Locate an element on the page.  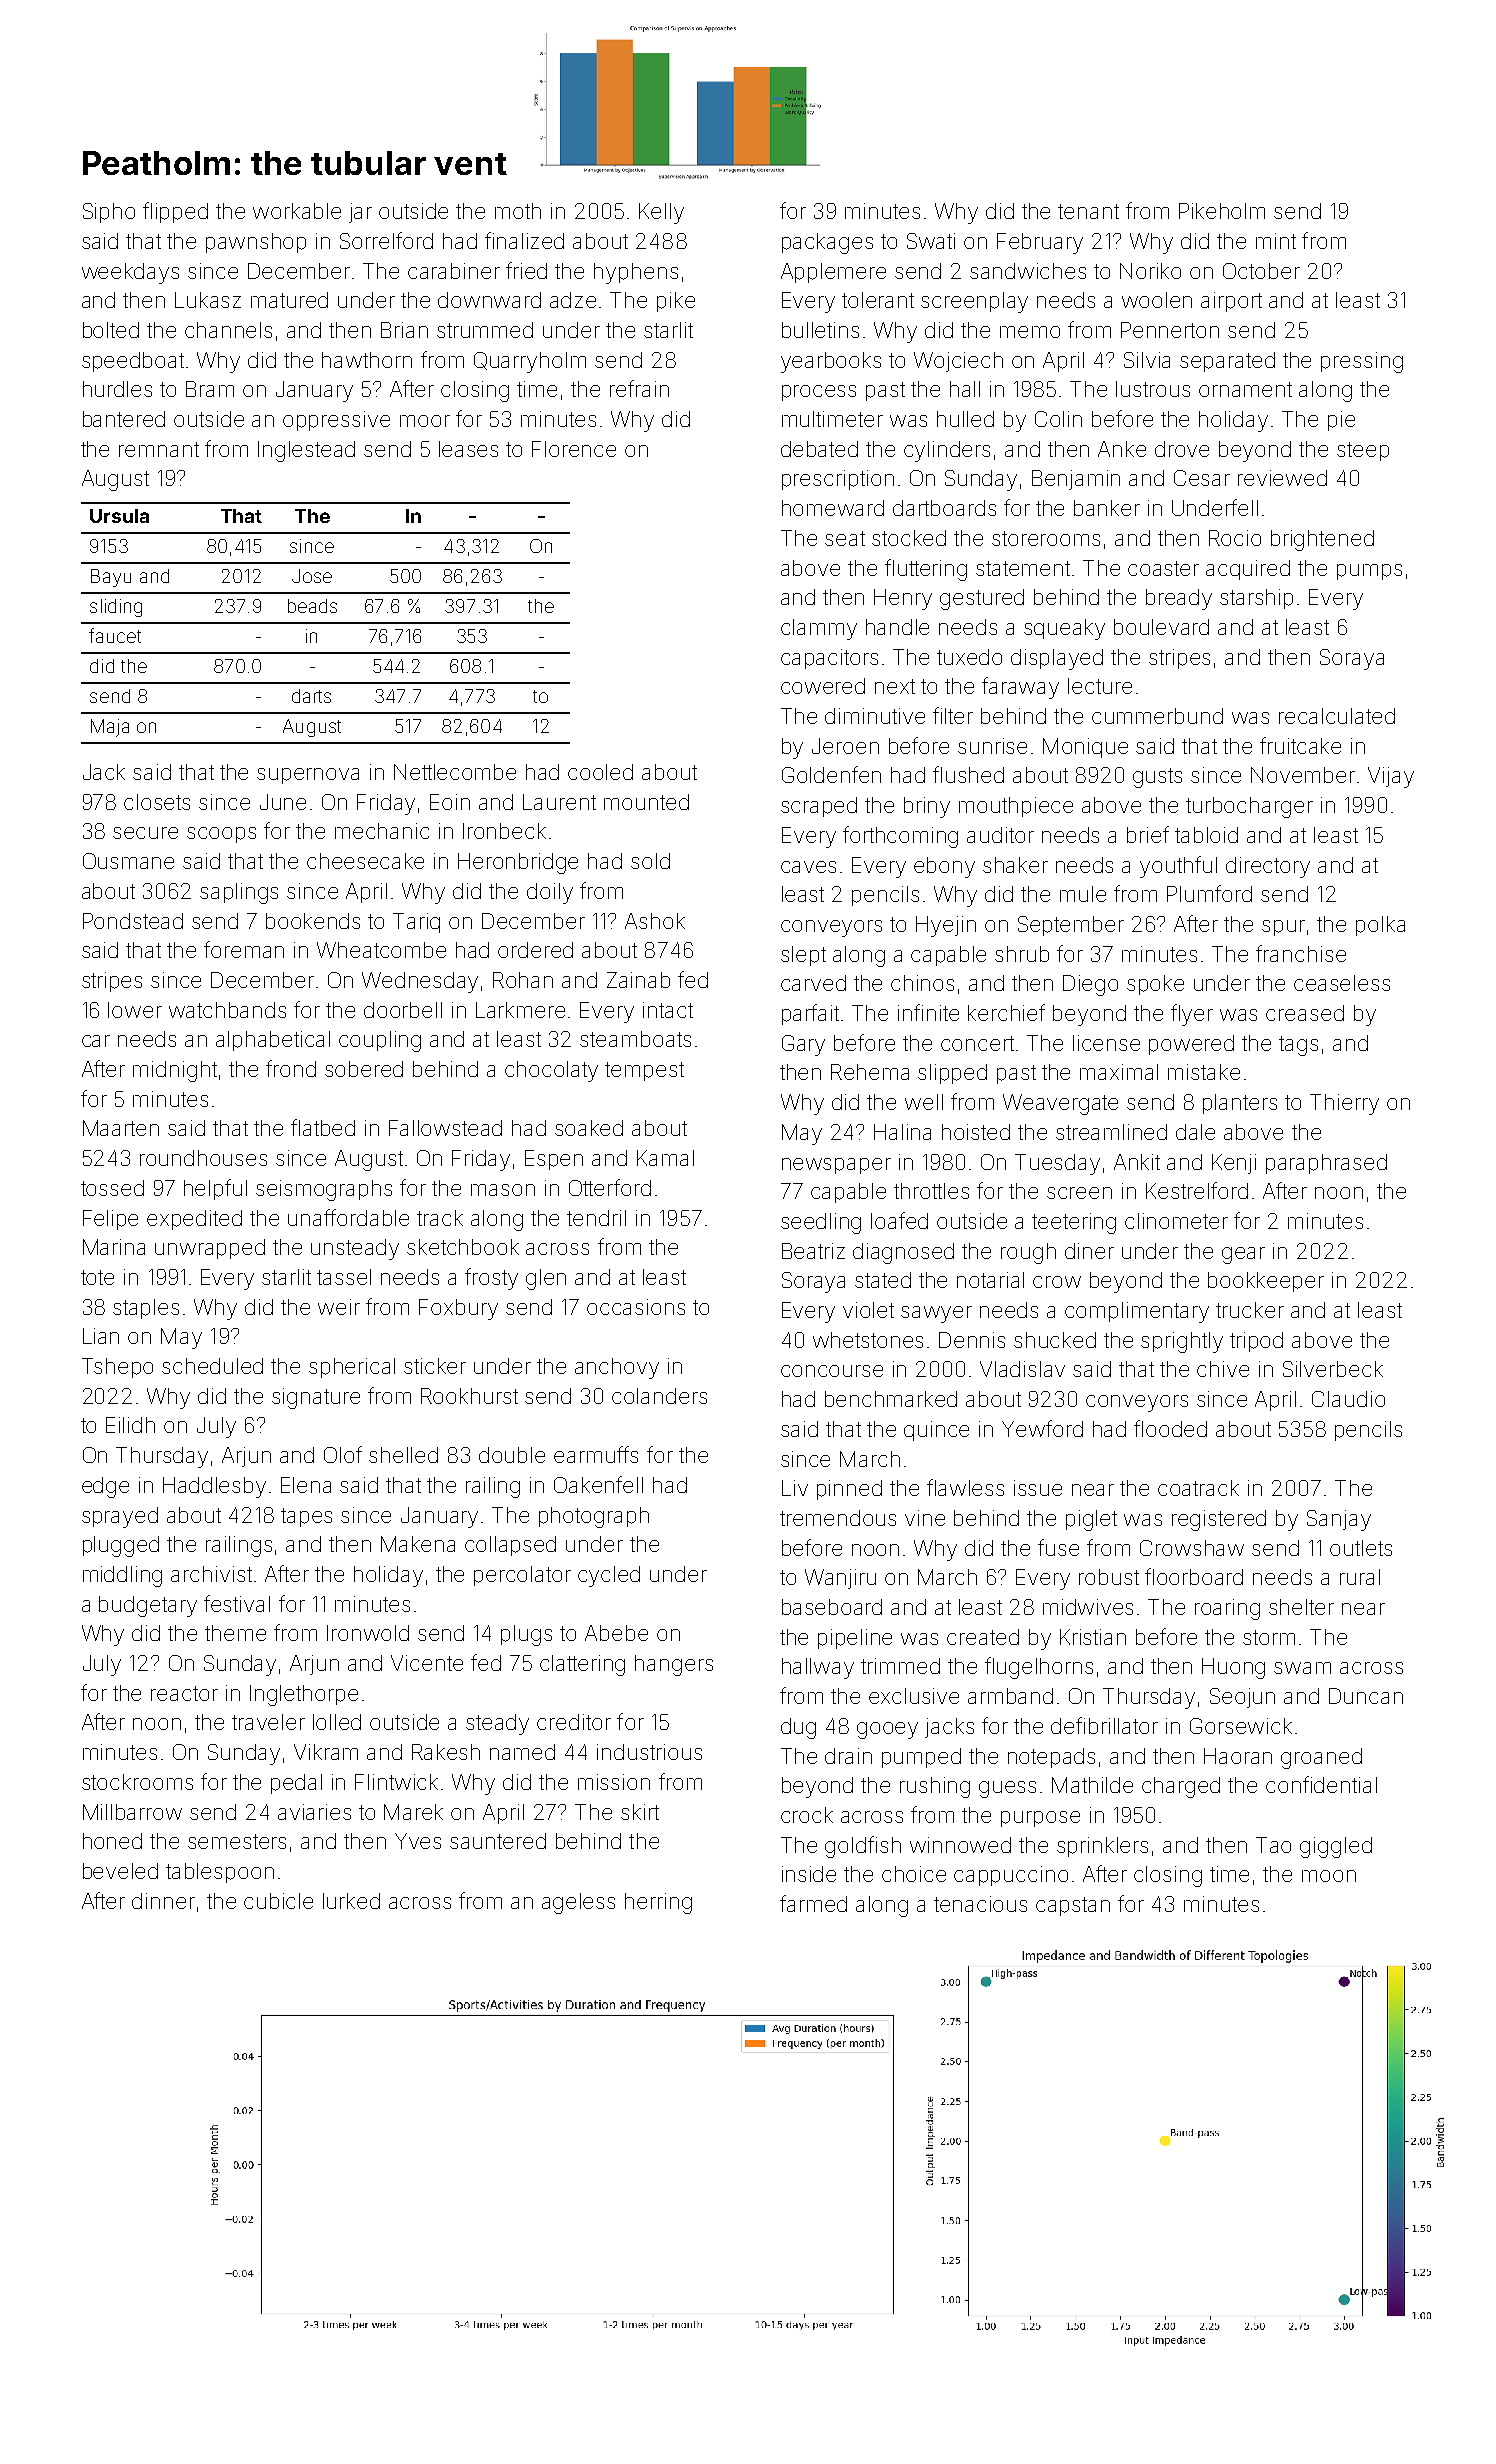
drove is located at coordinates (1182, 449).
